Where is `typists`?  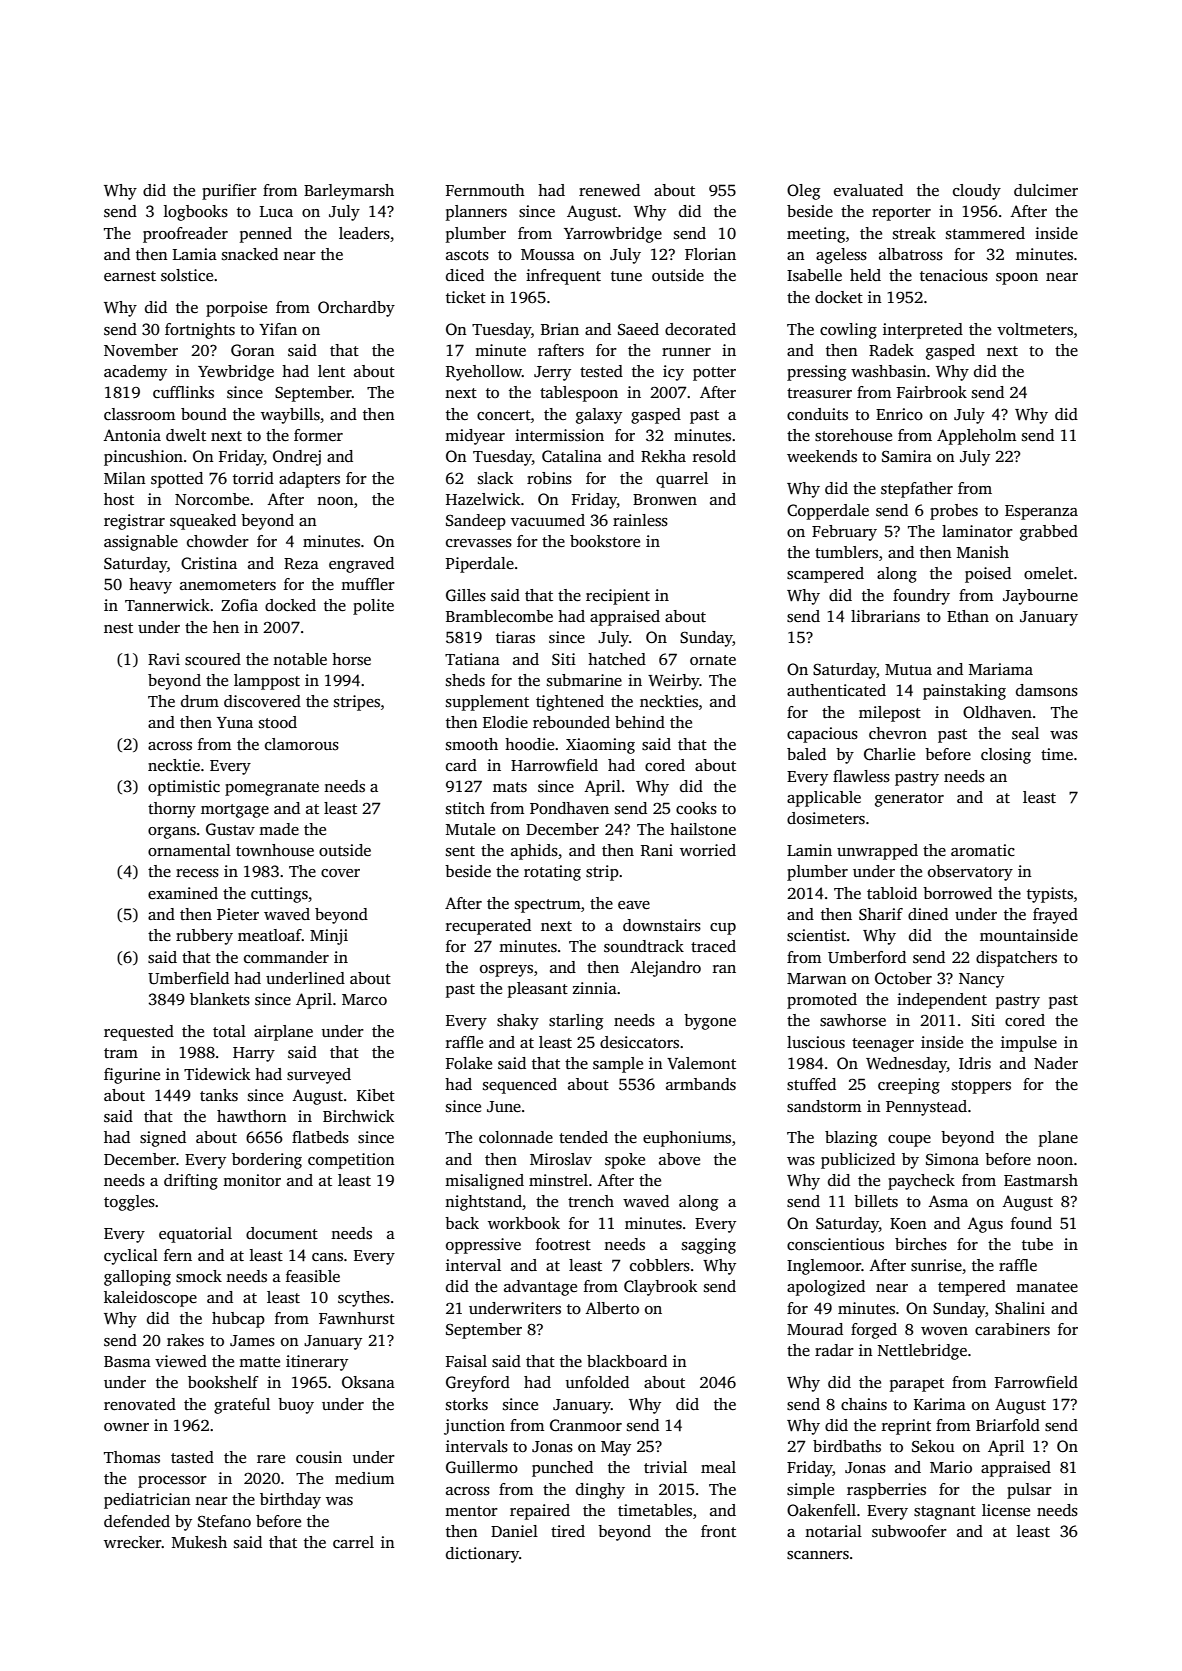
typists is located at coordinates (1050, 895).
